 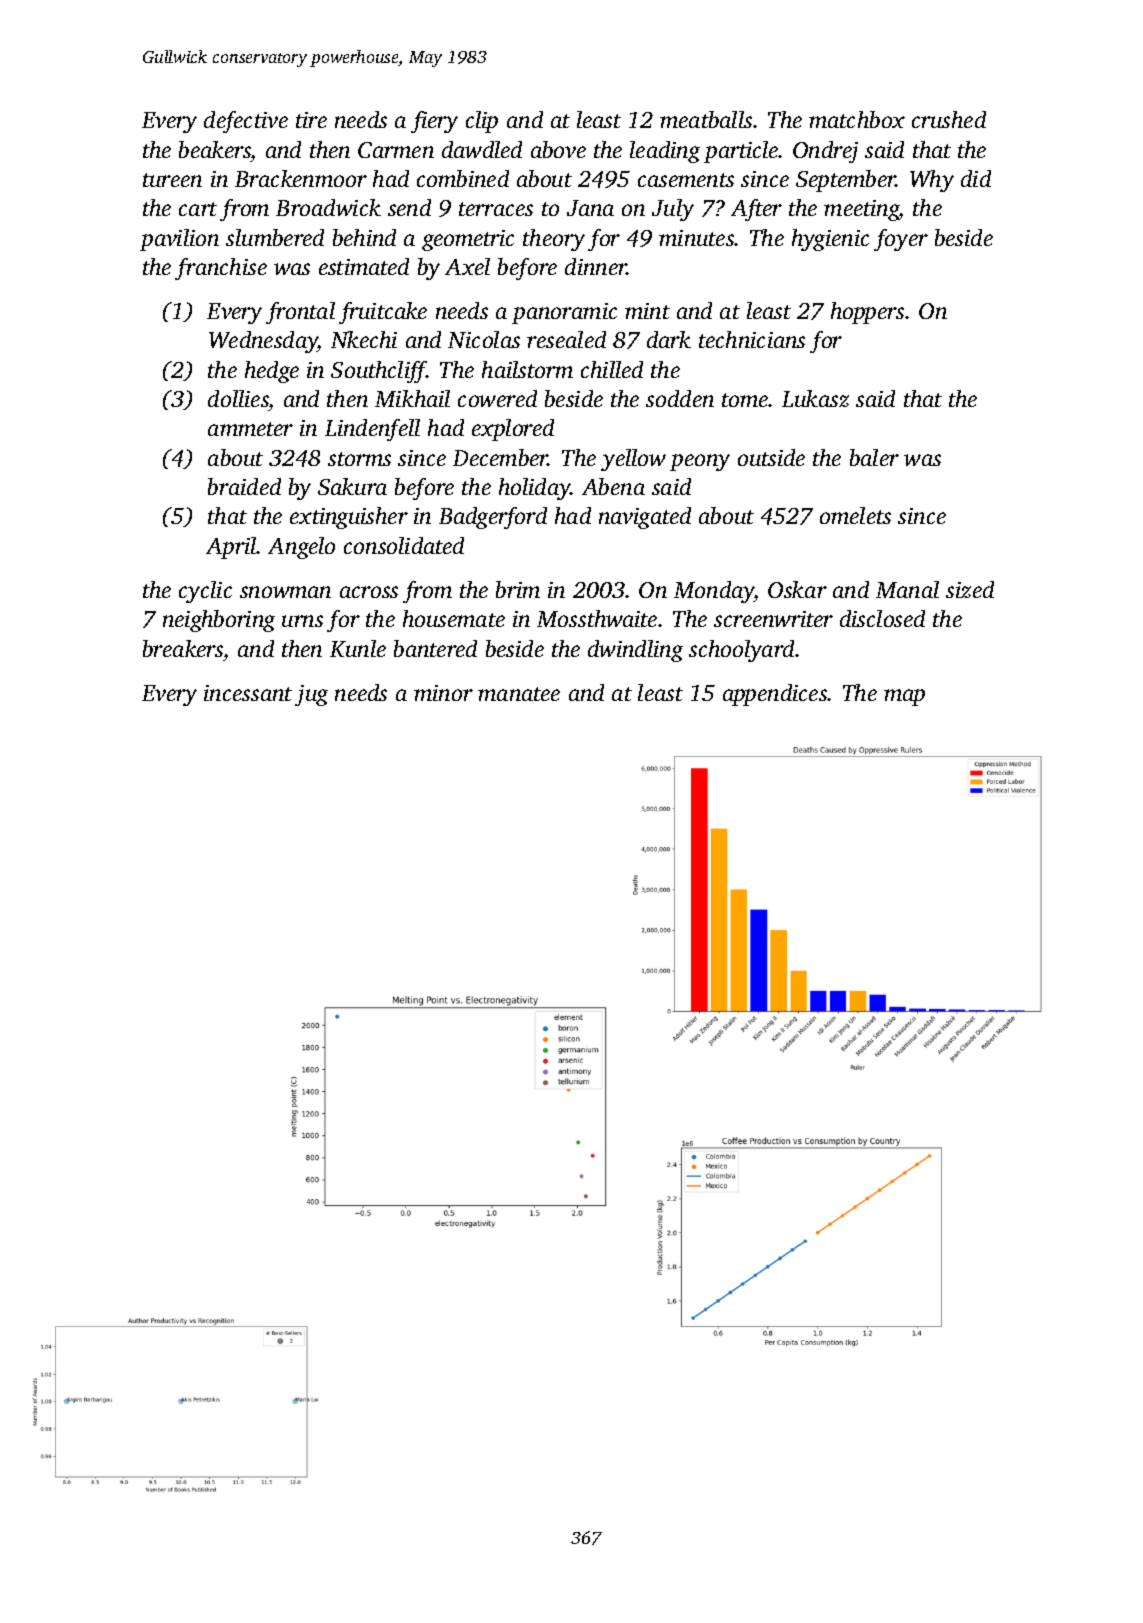 I want to click on peony, so click(x=700, y=462).
